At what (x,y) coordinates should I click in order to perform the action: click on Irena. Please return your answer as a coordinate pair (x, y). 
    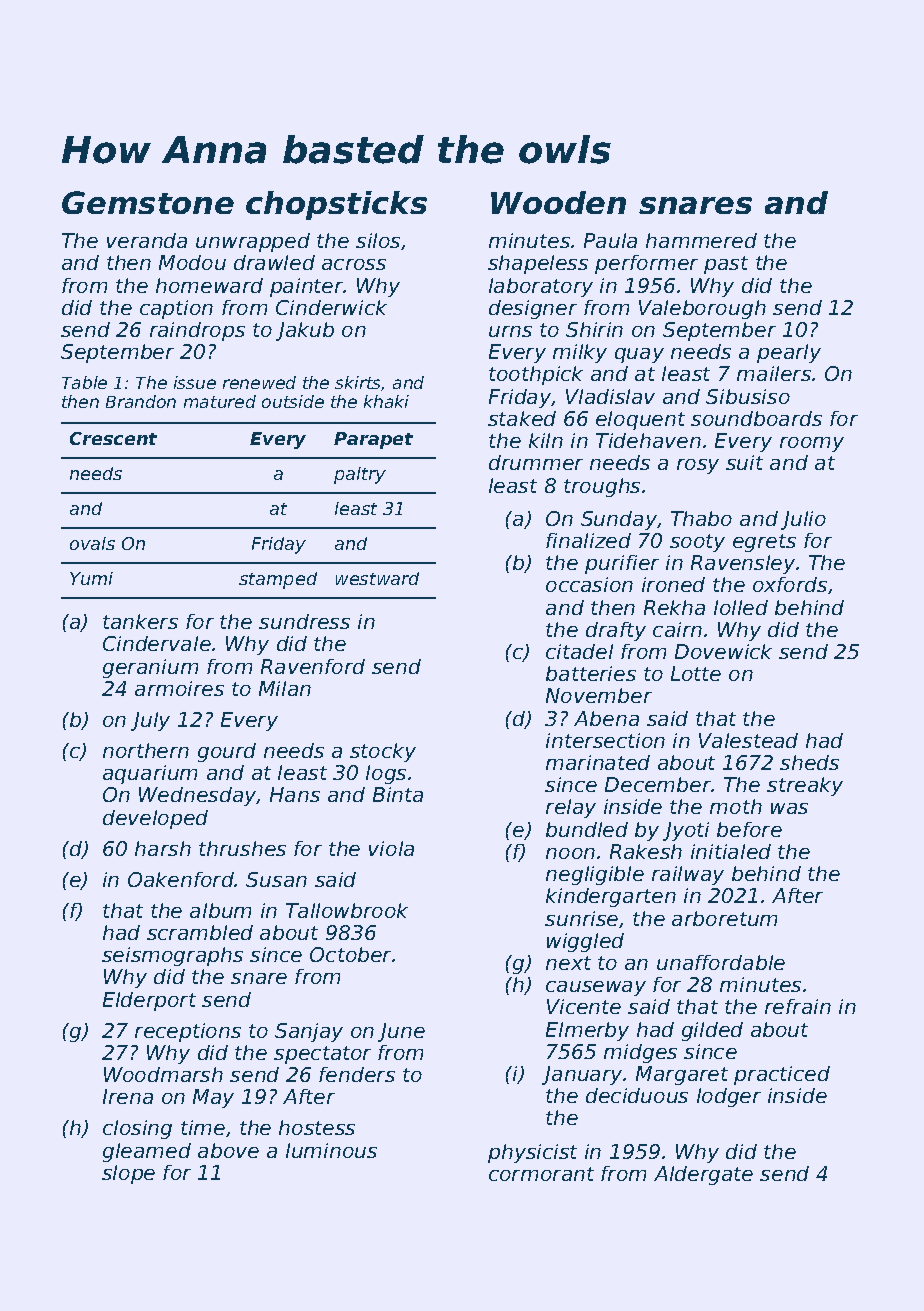
    Looking at the image, I should click on (128, 1096).
